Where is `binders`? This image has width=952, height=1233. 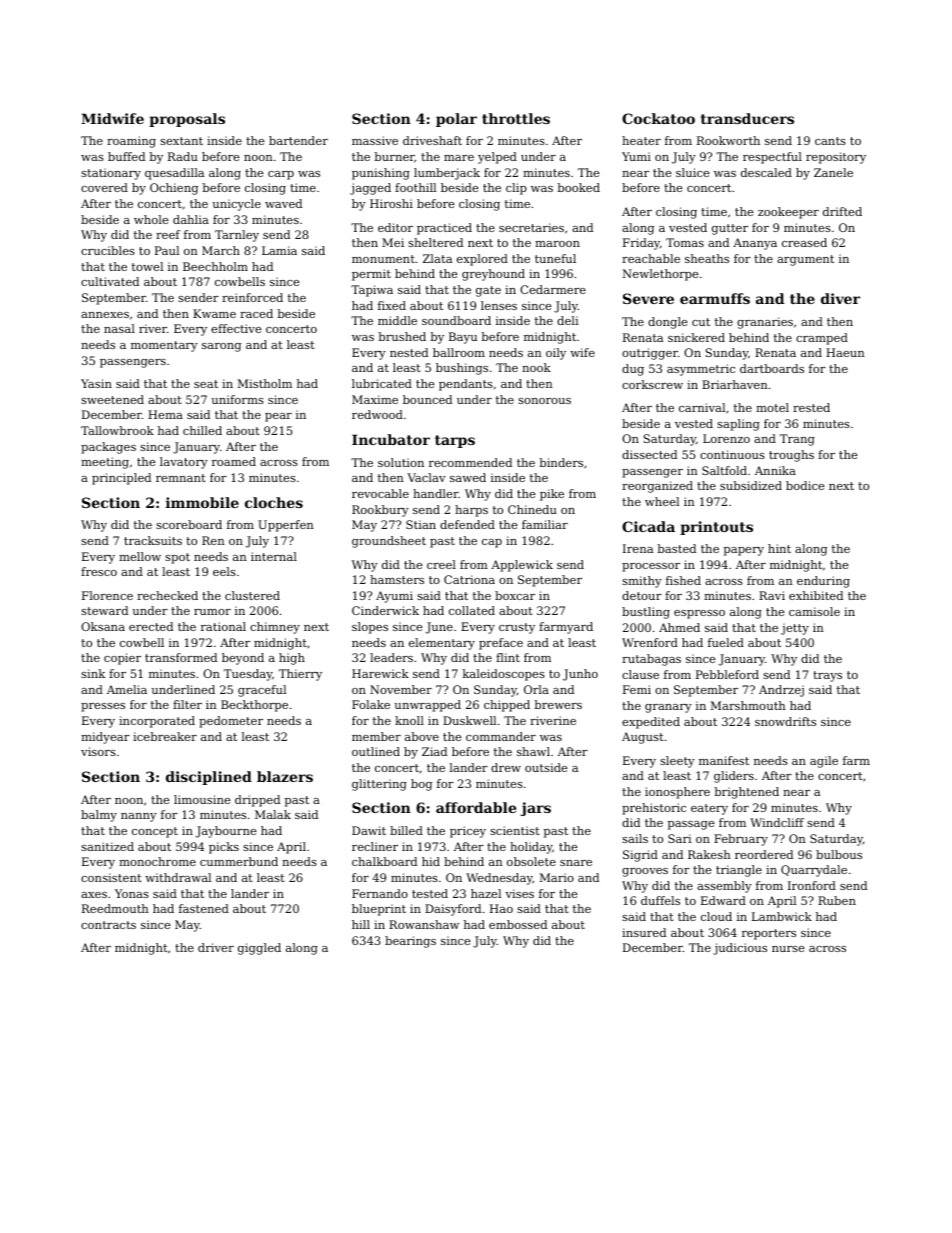 binders is located at coordinates (561, 462).
